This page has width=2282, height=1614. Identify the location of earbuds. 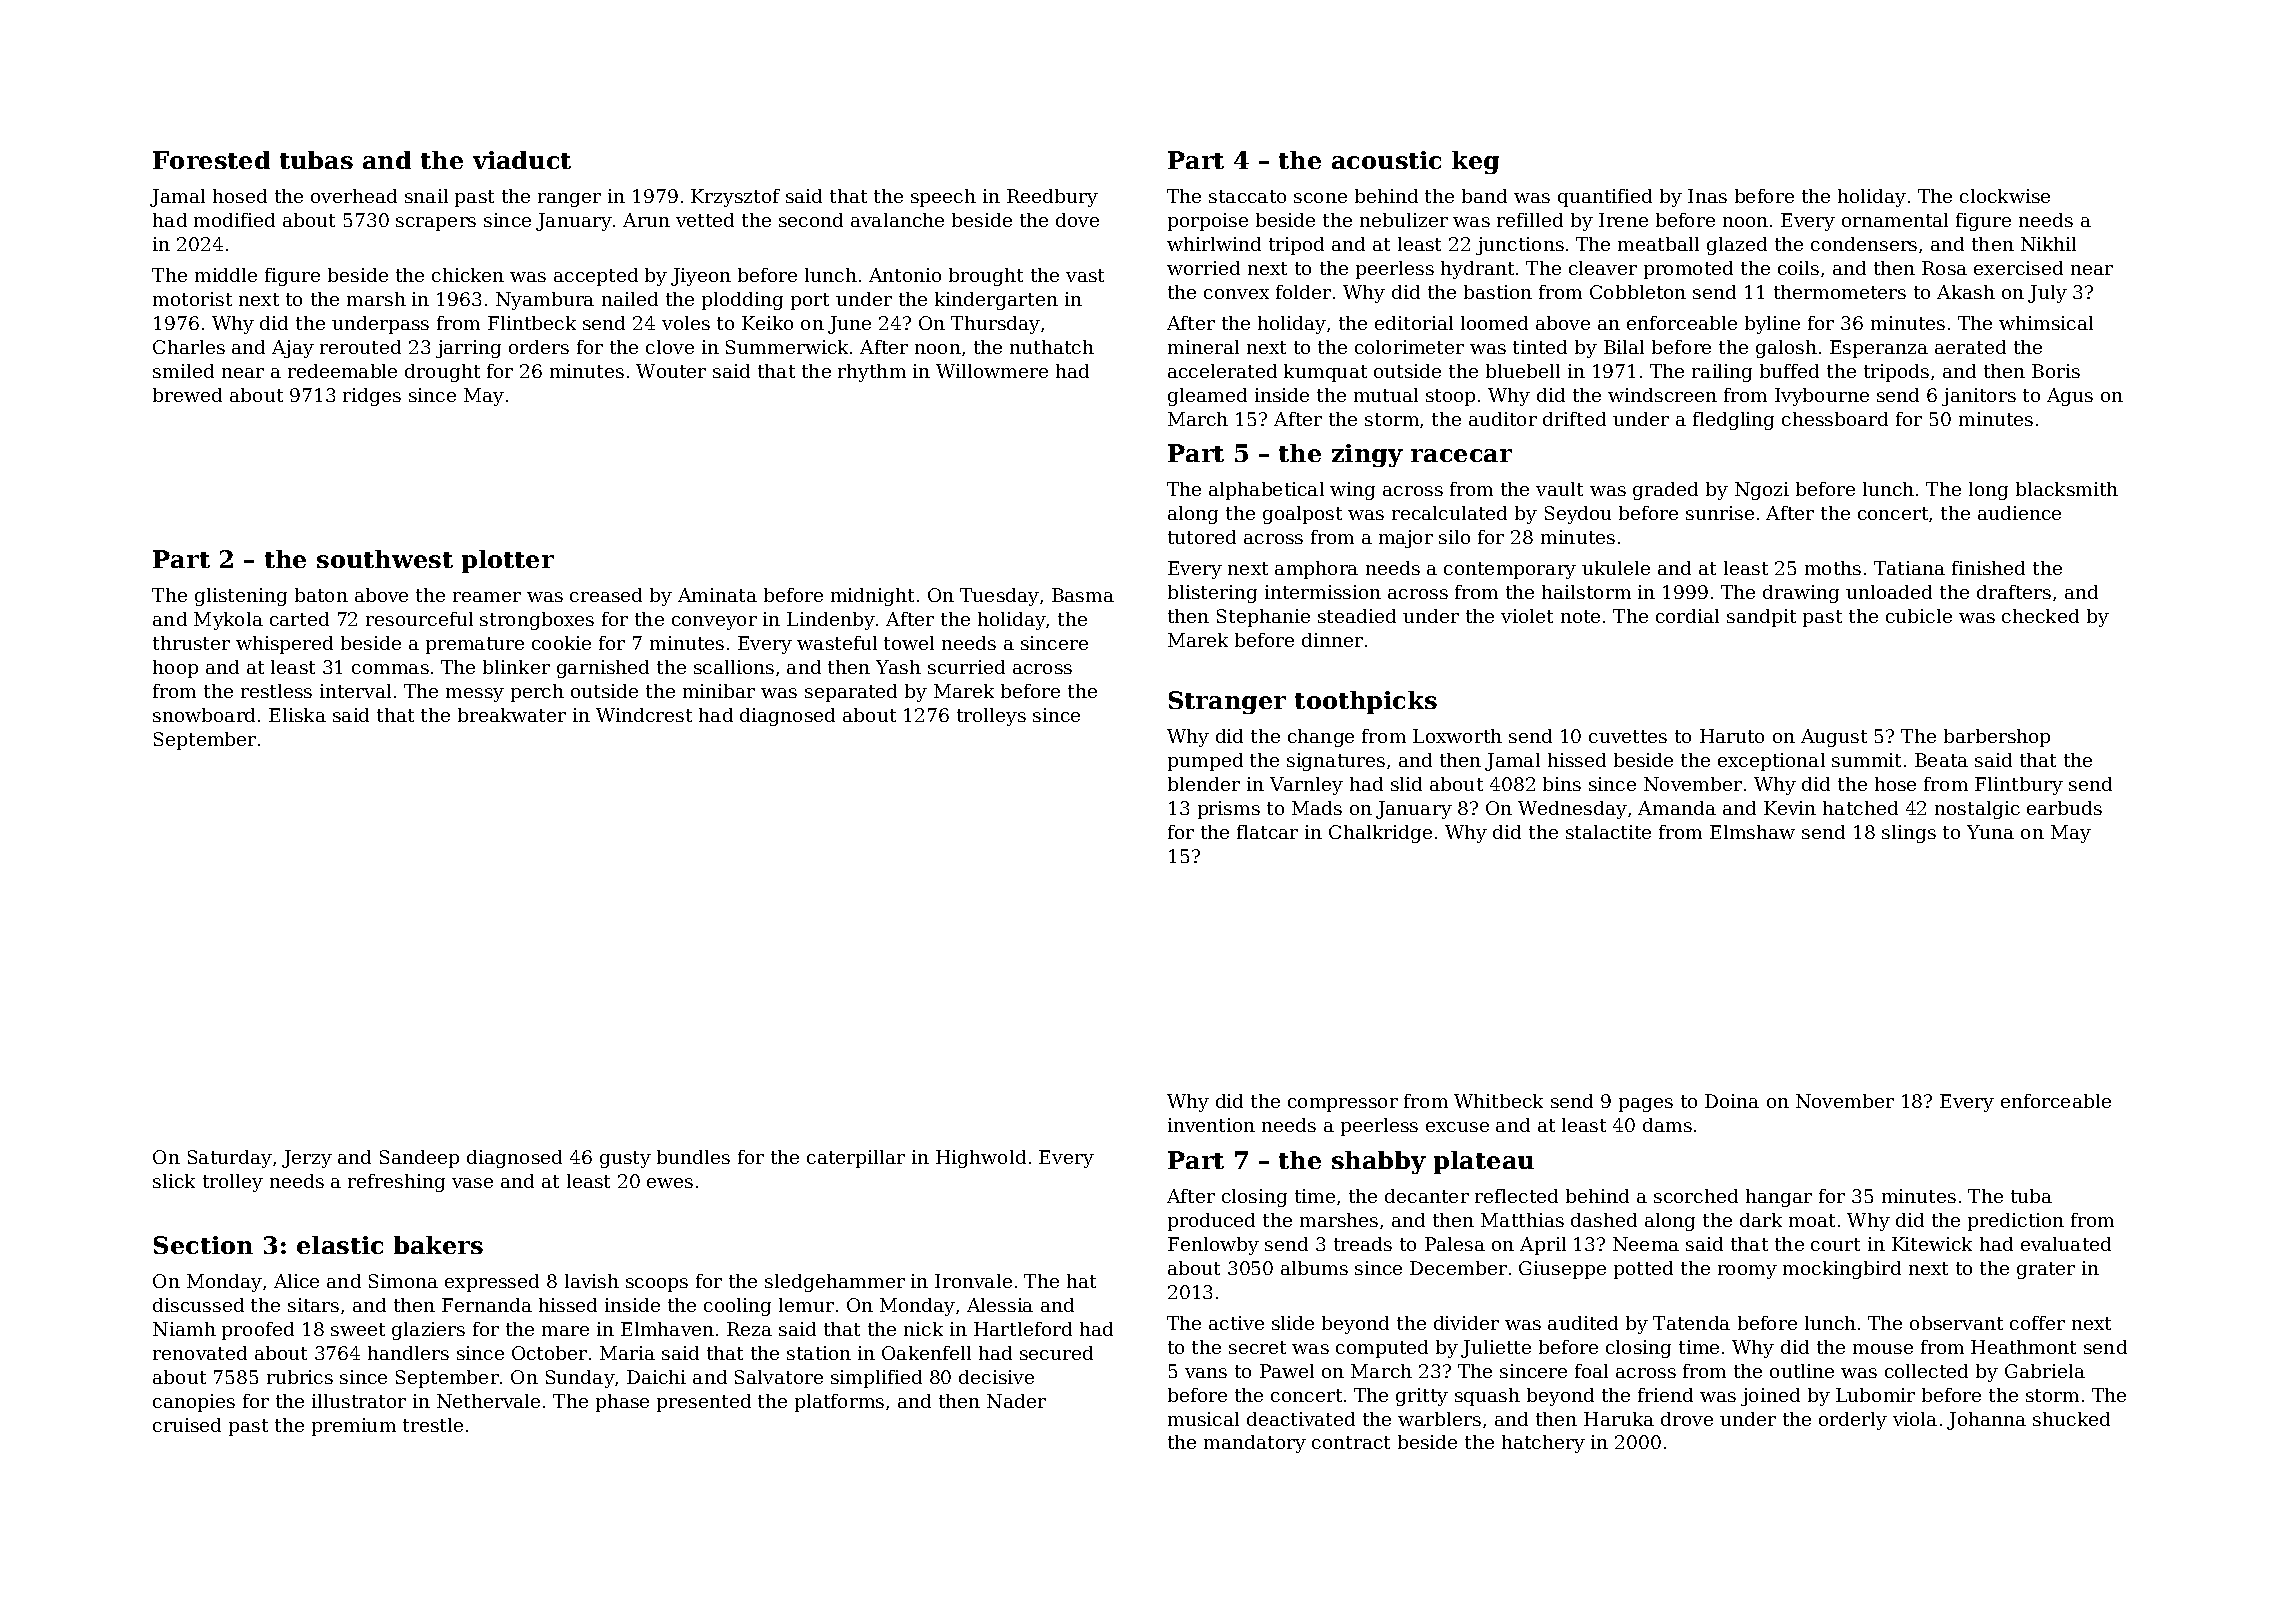
(2064, 808).
